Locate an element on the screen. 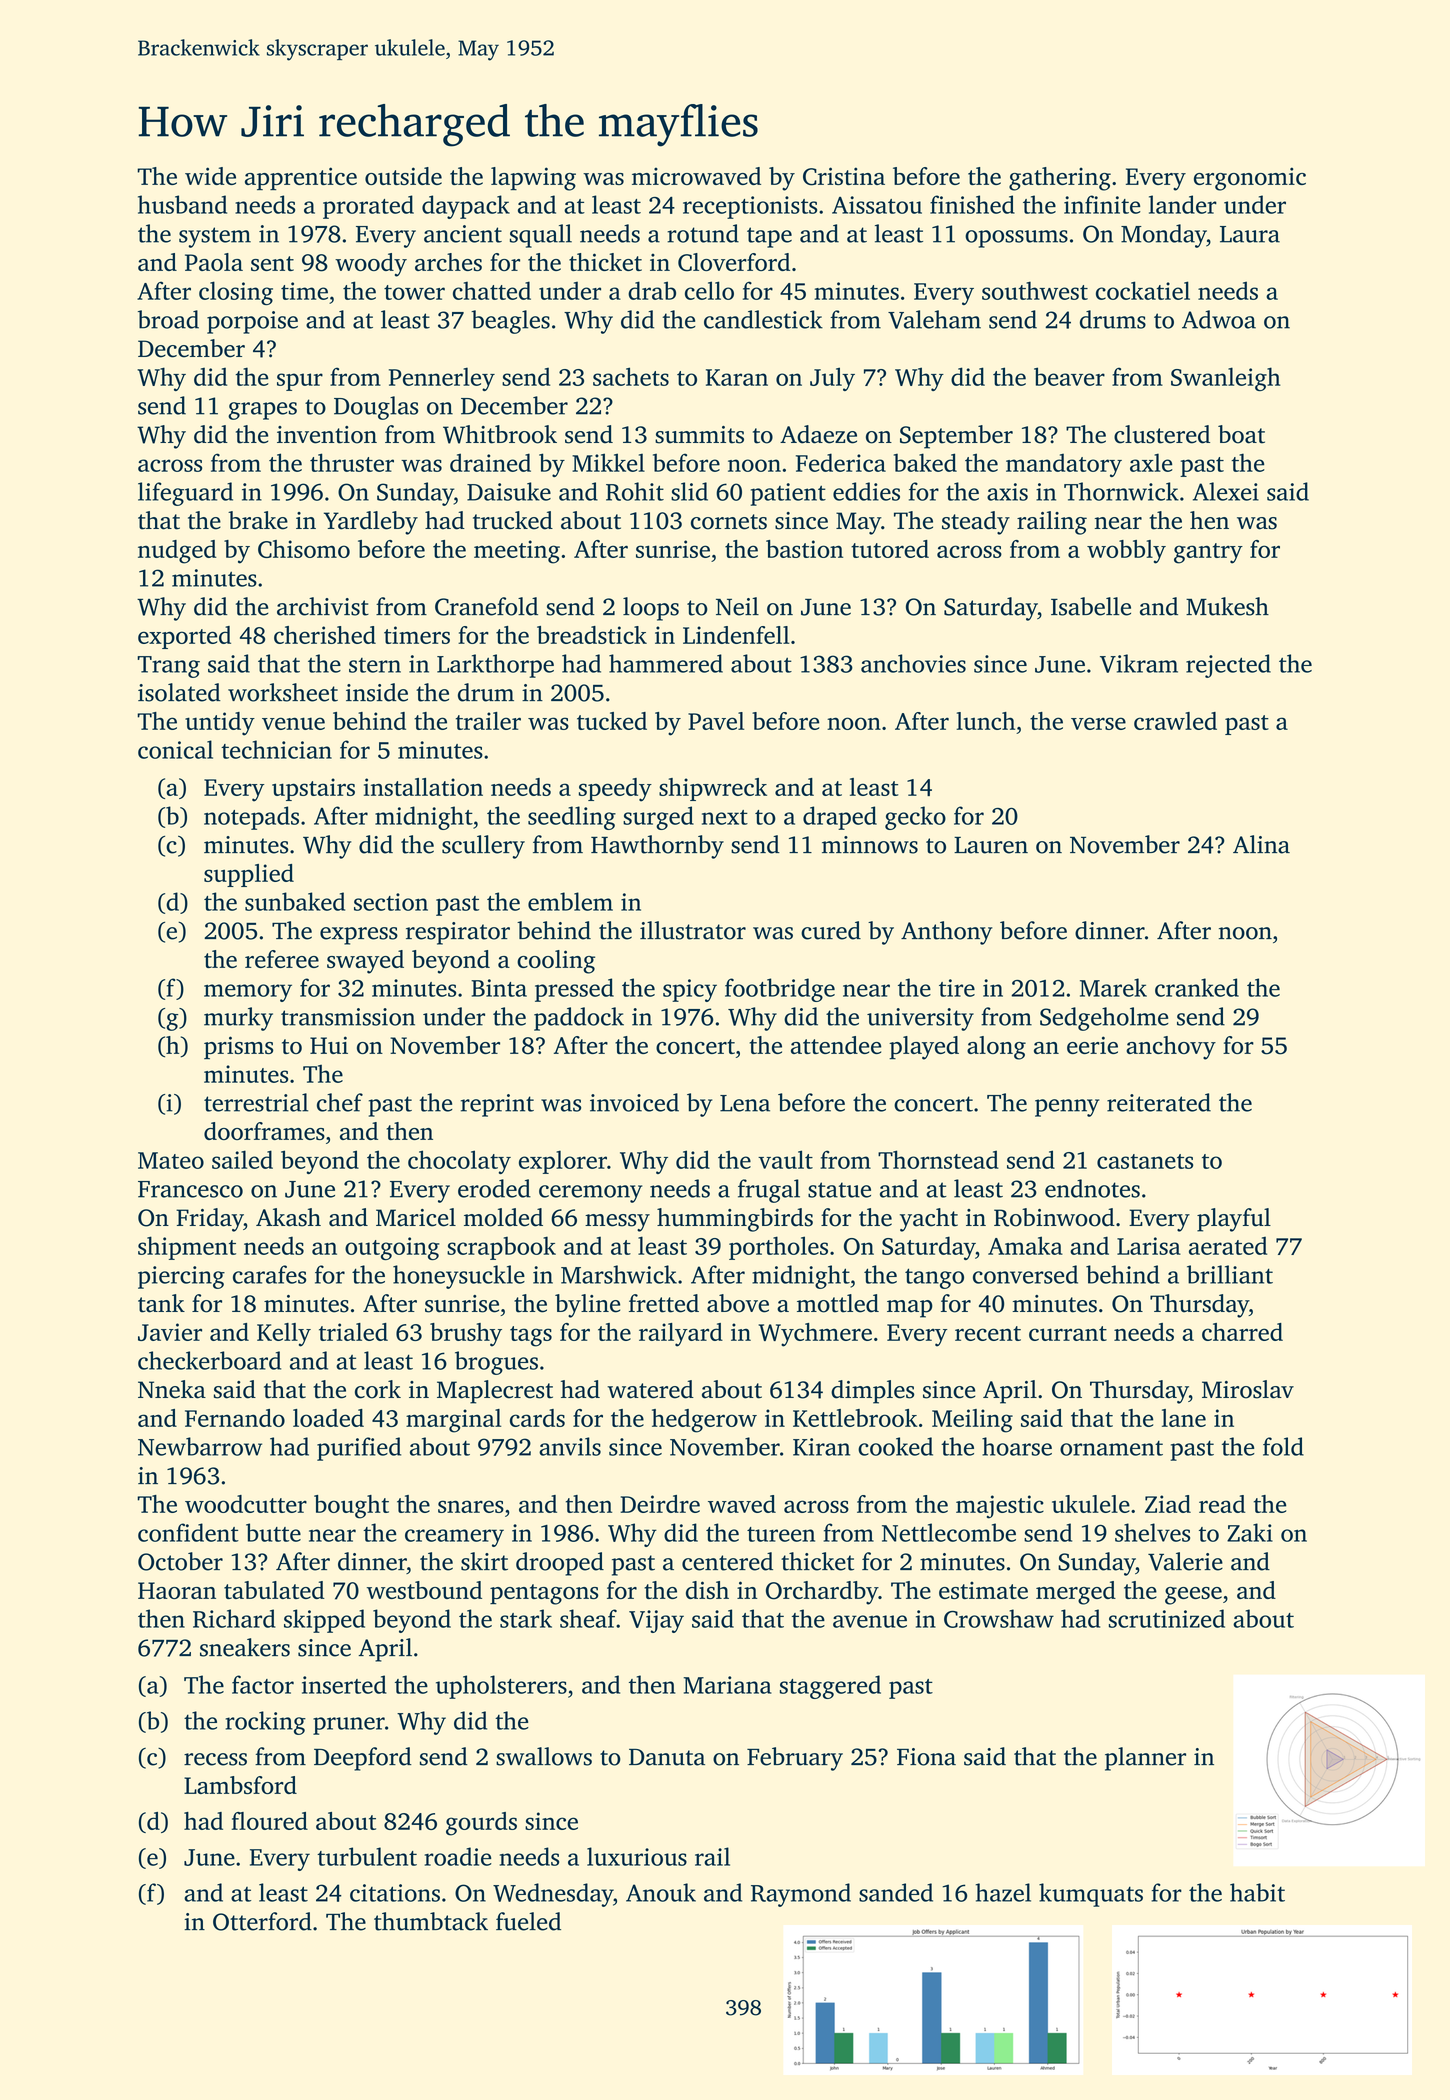  outside is located at coordinates (403, 176).
